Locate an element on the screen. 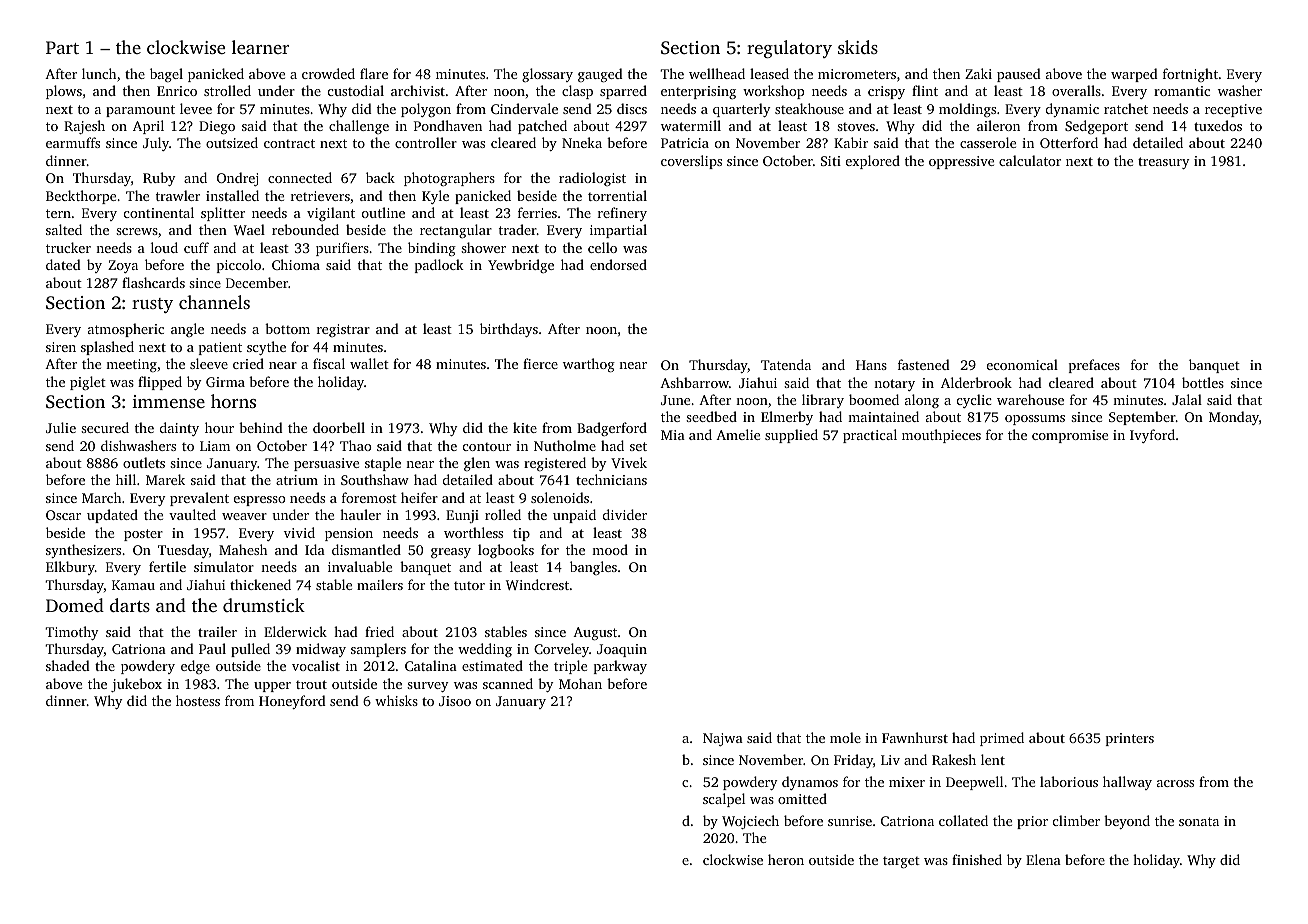 The image size is (1308, 924). clasp is located at coordinates (577, 92).
